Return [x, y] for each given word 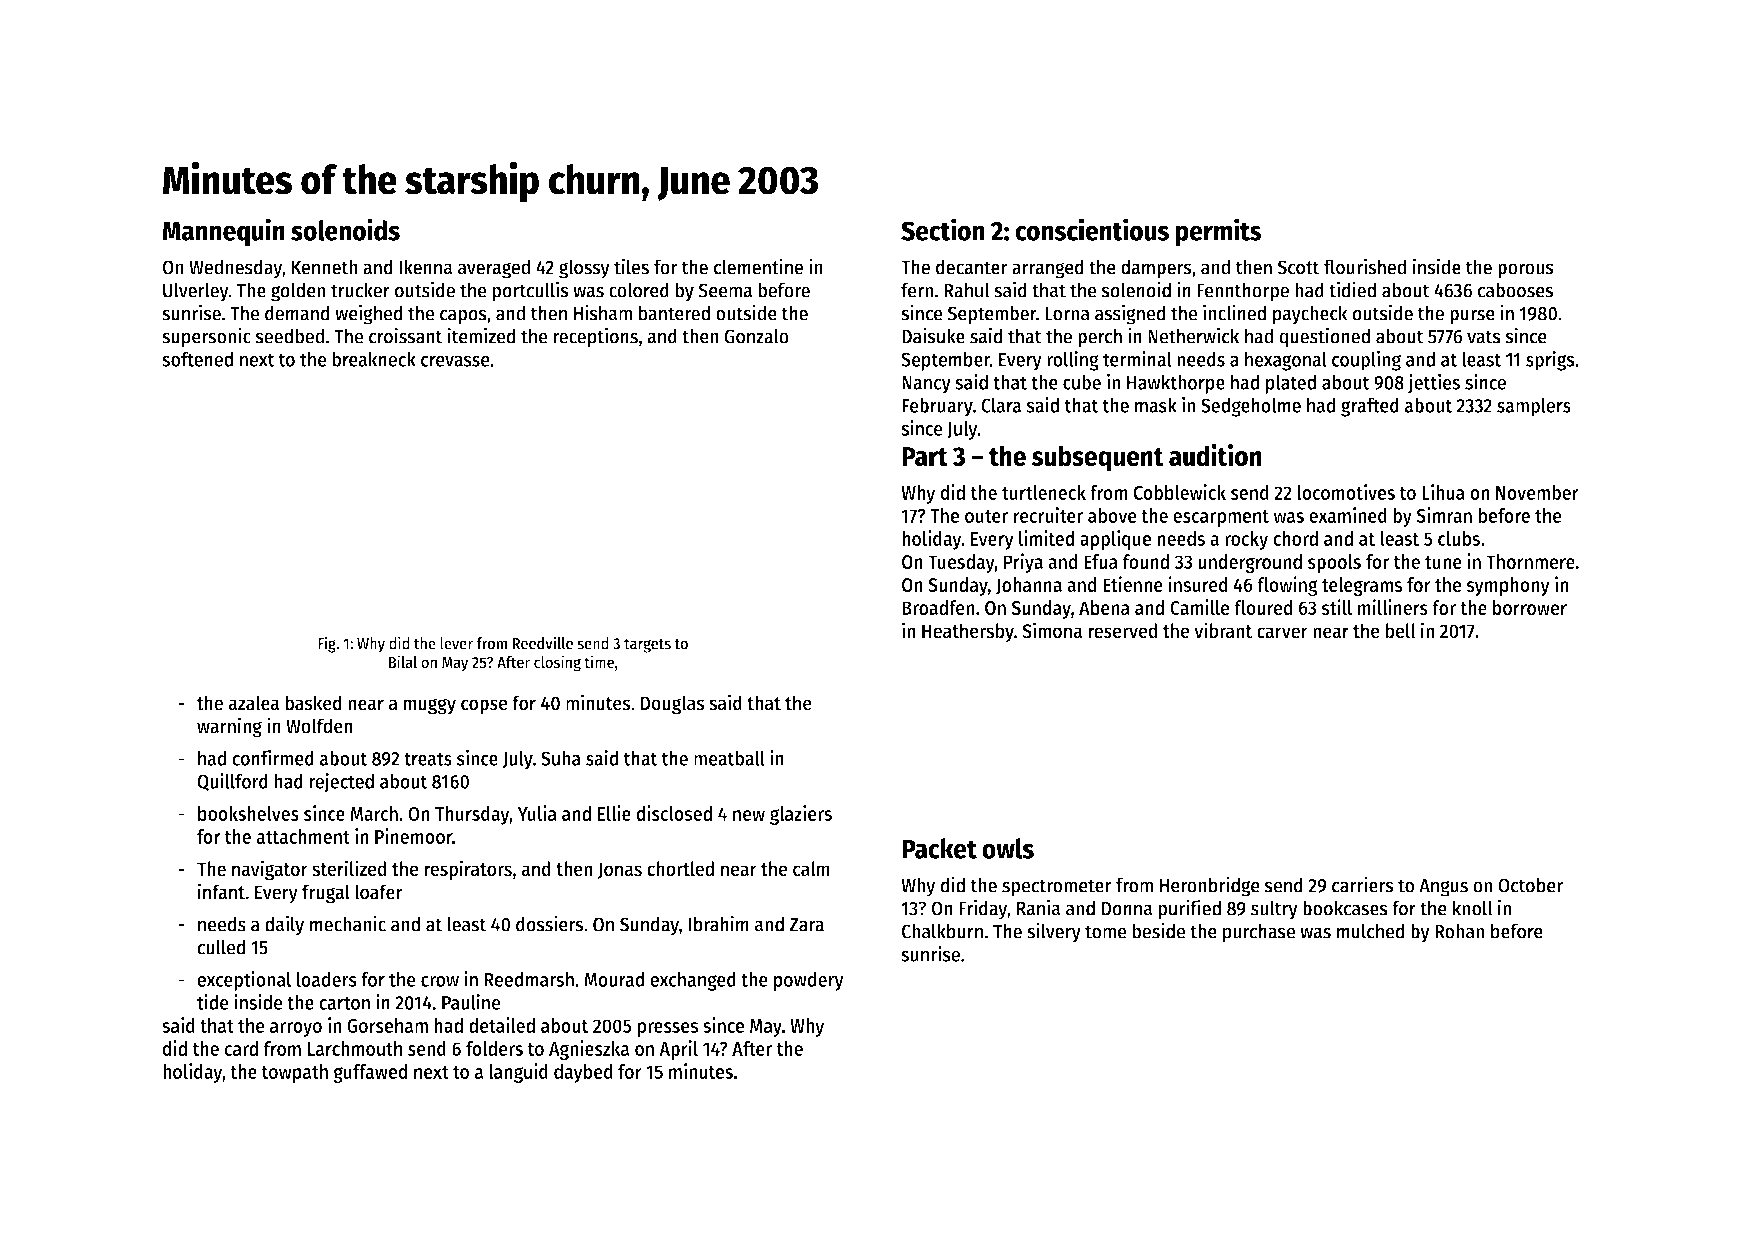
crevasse [455, 361]
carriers [1363, 884]
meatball [729, 758]
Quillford [232, 782]
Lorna [1067, 314]
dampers [1156, 269]
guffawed [370, 1073]
